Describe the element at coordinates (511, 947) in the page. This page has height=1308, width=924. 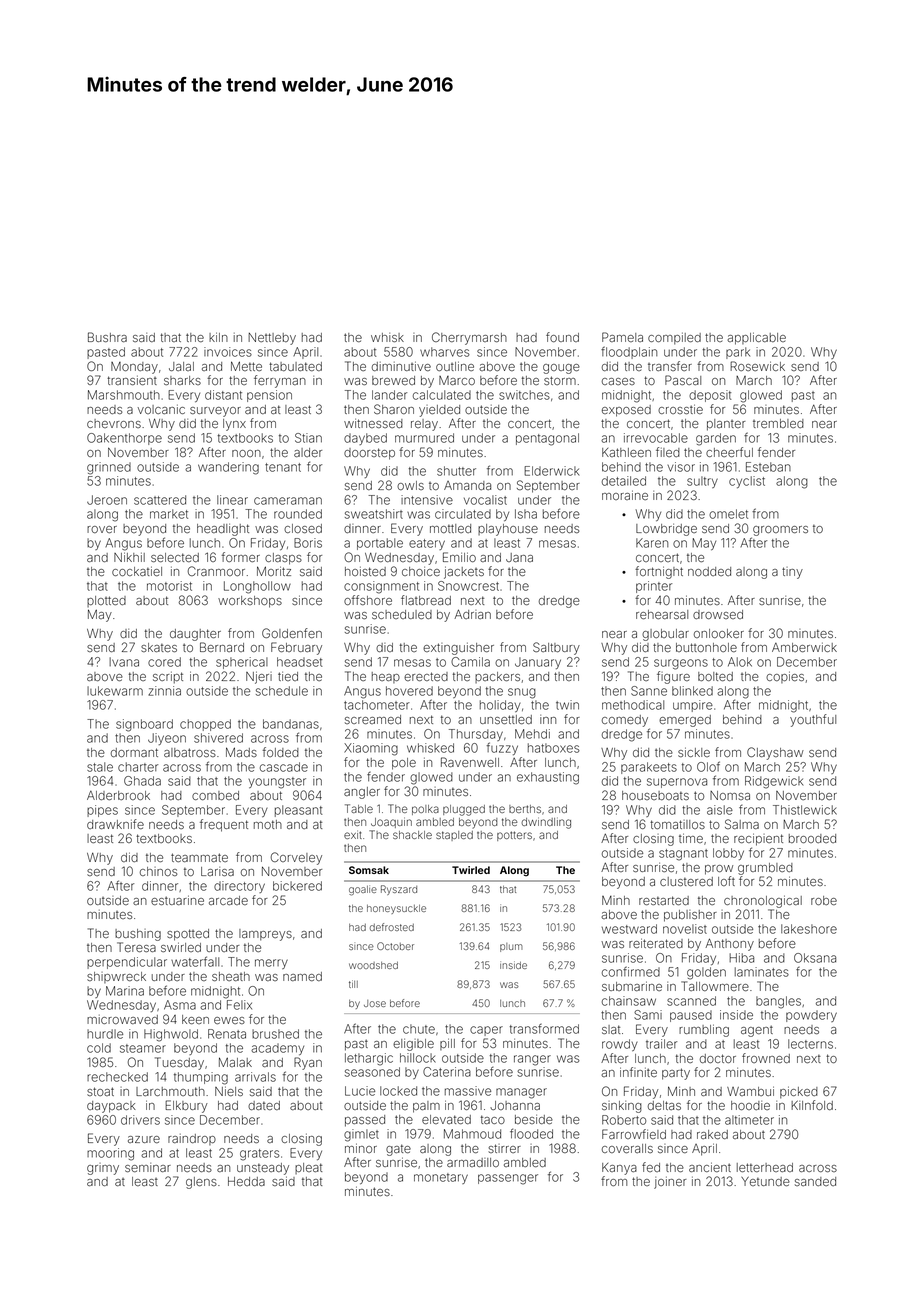
I see `plum` at that location.
